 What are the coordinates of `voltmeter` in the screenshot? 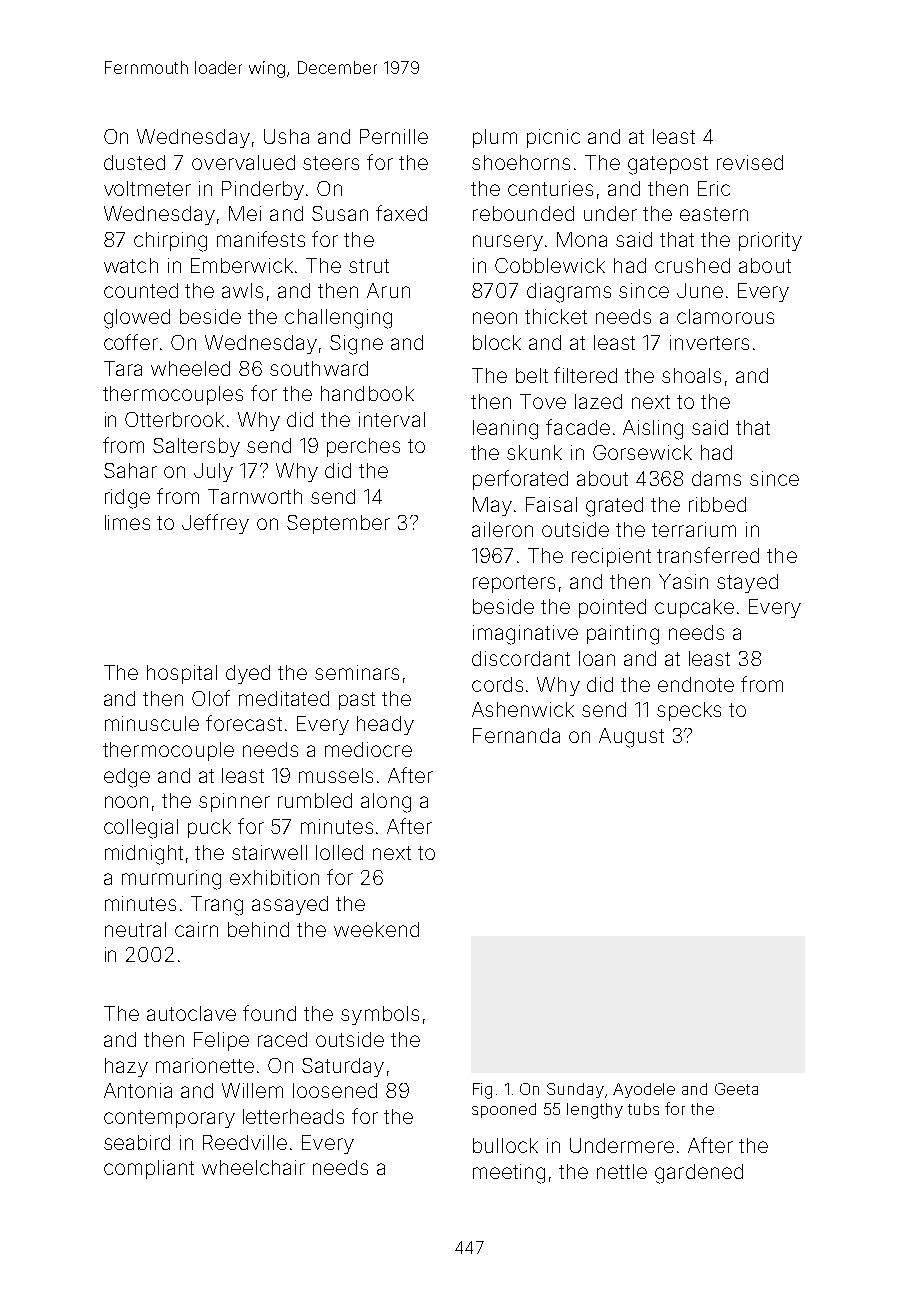 It's located at (147, 188).
